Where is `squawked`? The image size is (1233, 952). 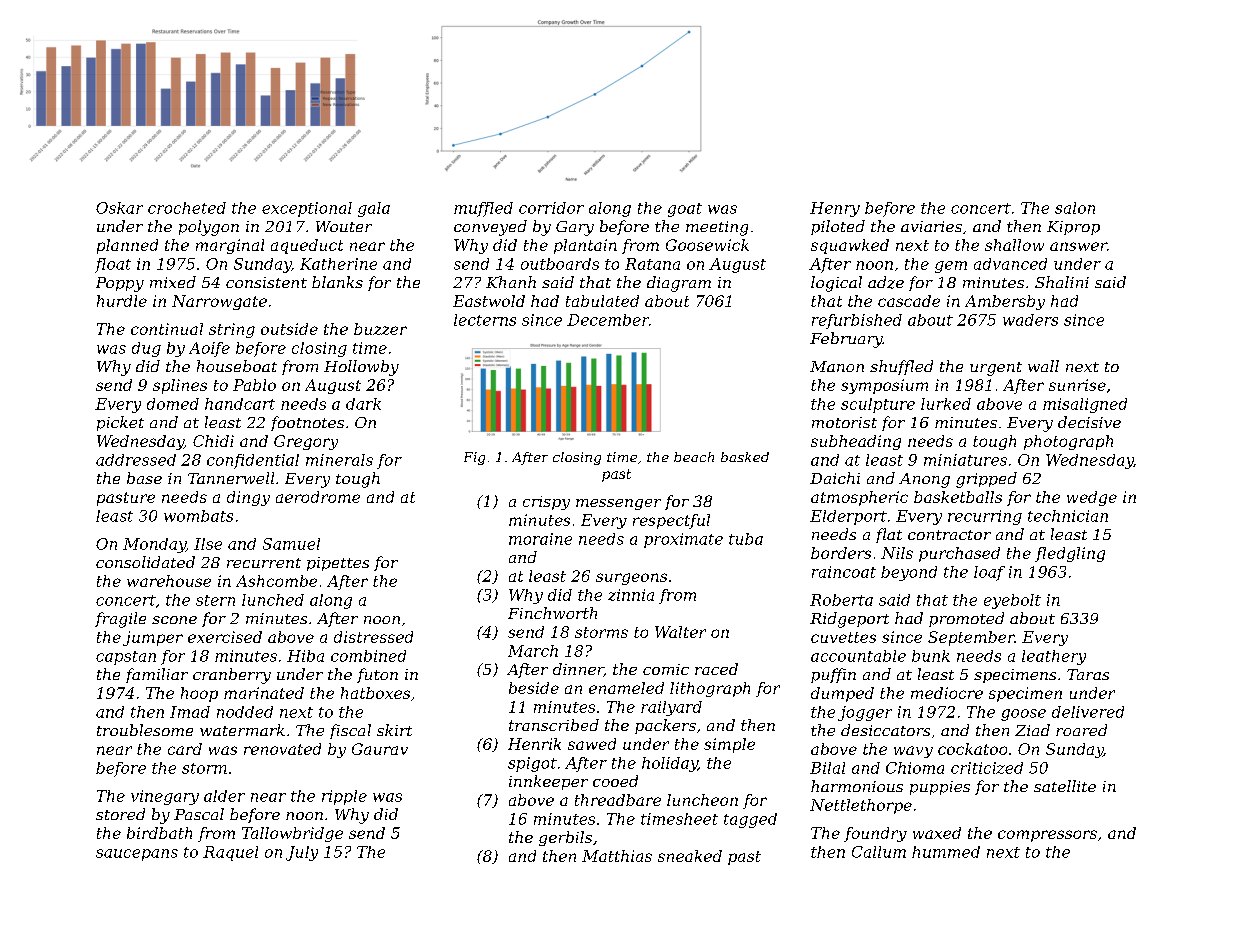 squawked is located at coordinates (850, 246).
